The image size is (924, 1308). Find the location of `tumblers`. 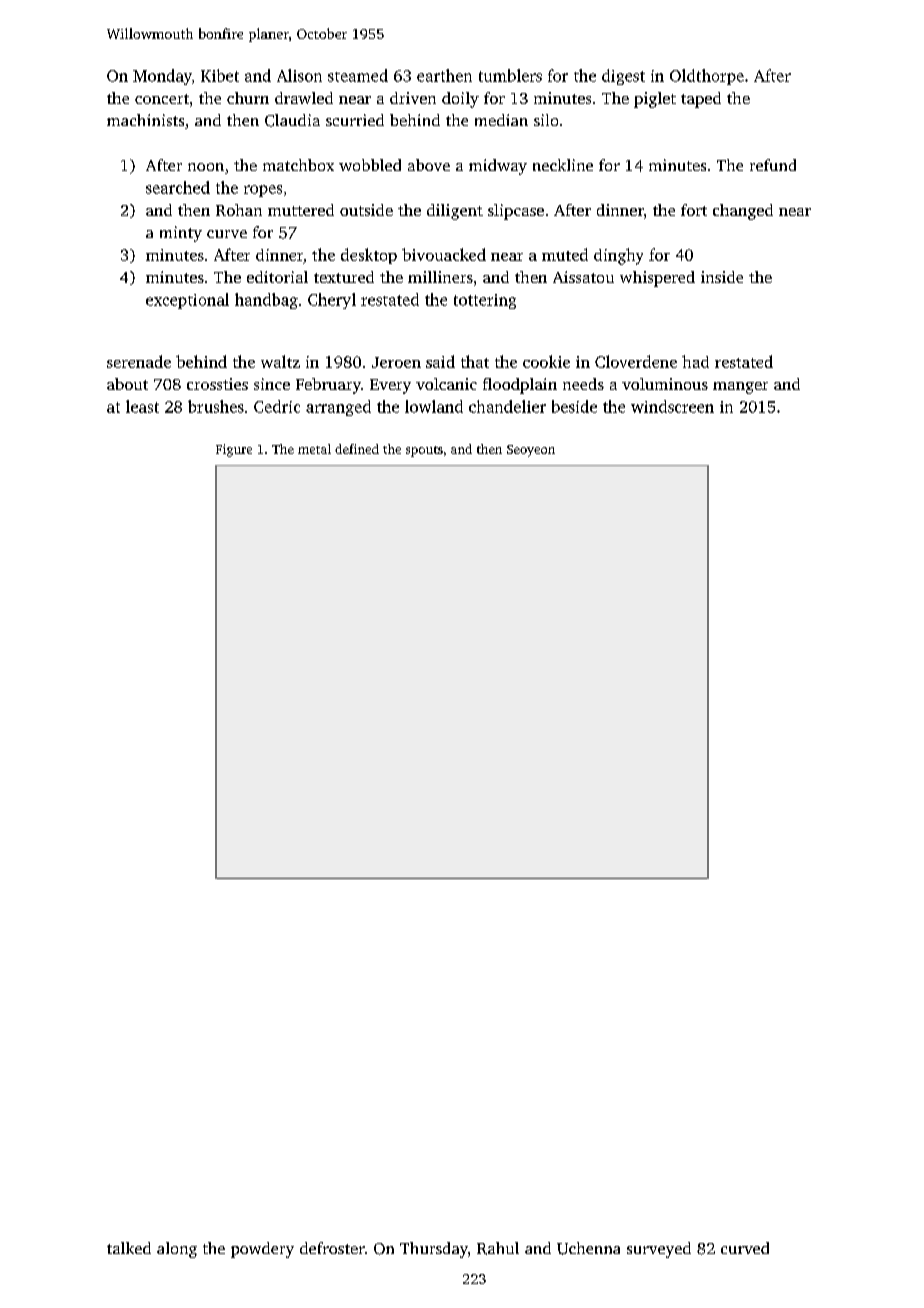

tumblers is located at coordinates (510, 75).
